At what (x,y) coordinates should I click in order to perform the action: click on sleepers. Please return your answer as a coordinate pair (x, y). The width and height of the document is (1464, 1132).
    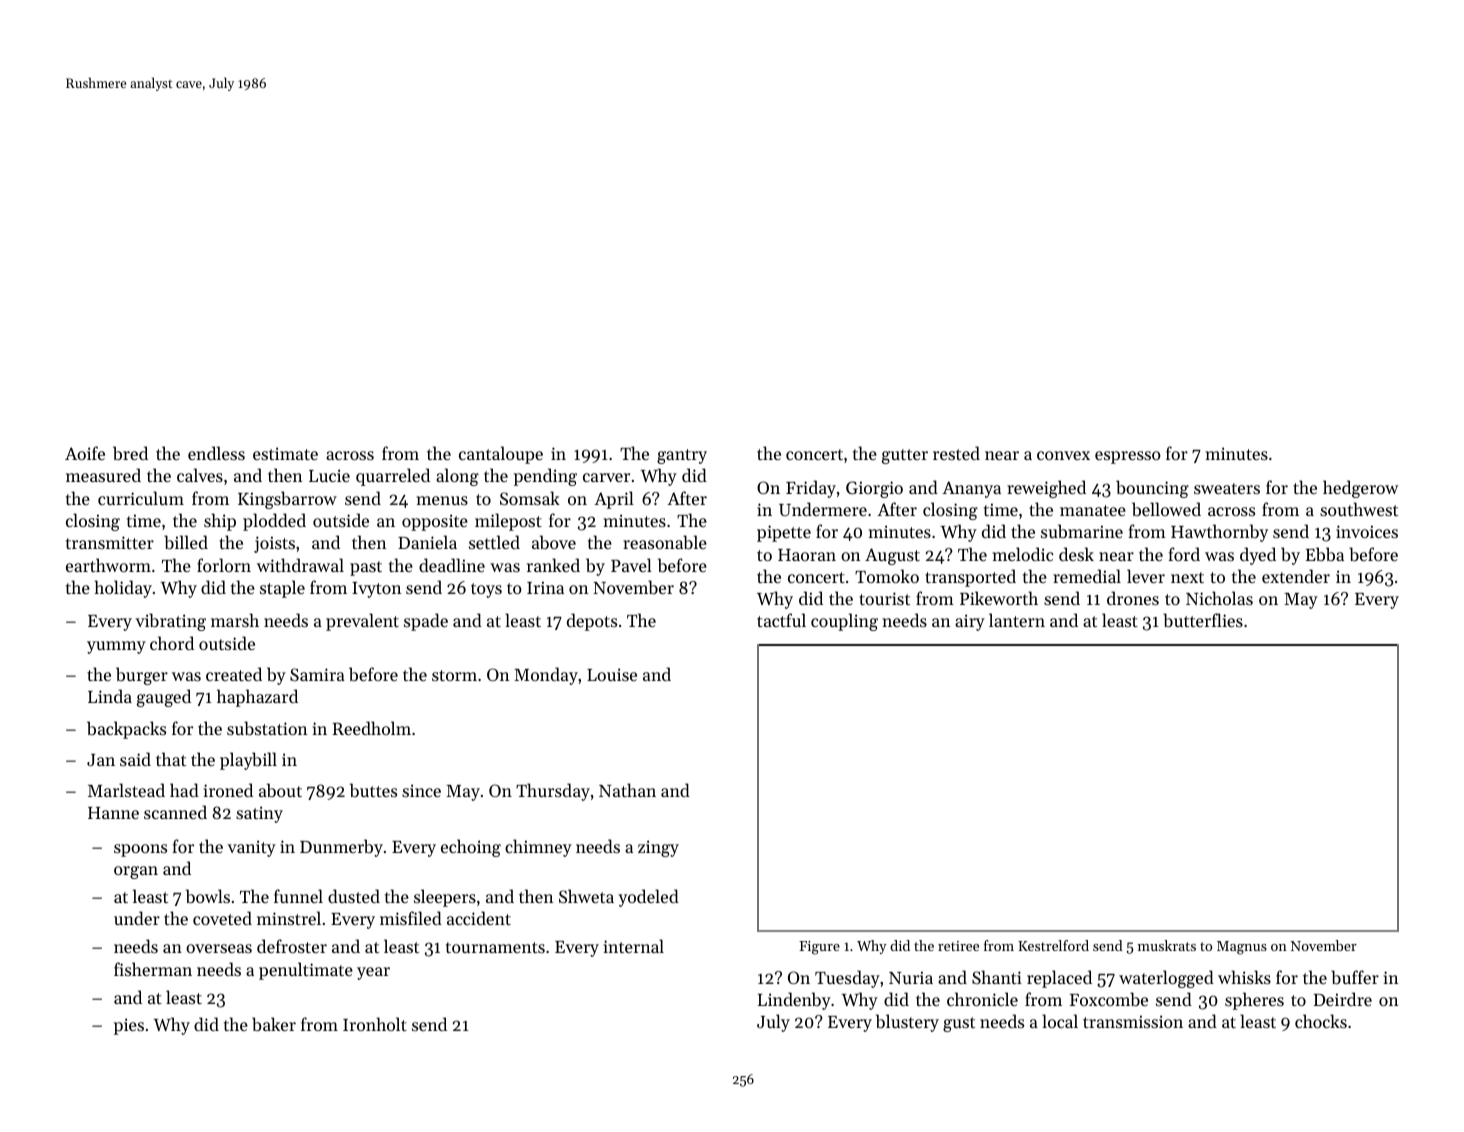
    Looking at the image, I should click on (445, 898).
